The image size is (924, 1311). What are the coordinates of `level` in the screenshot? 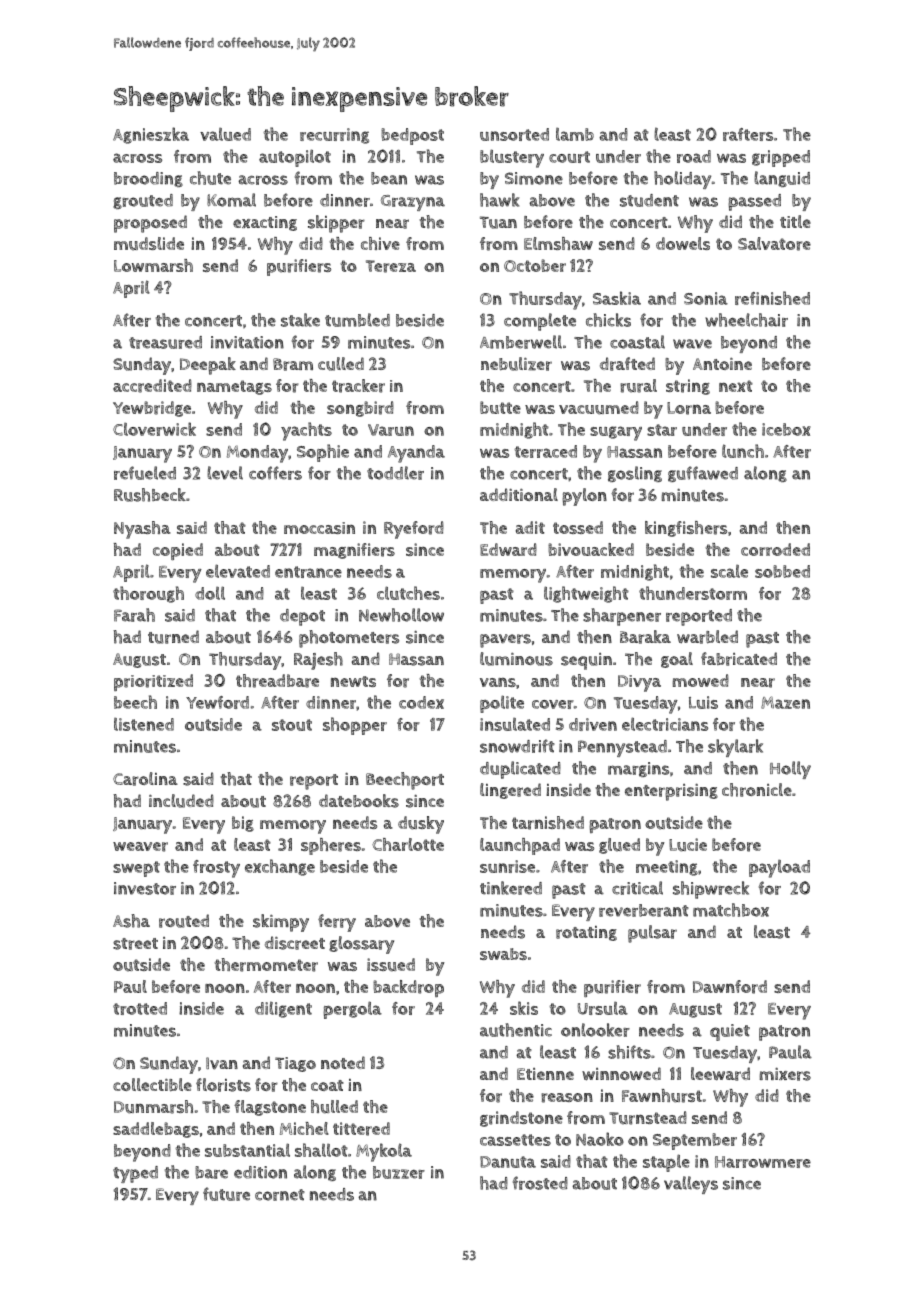 It's located at (225, 473).
